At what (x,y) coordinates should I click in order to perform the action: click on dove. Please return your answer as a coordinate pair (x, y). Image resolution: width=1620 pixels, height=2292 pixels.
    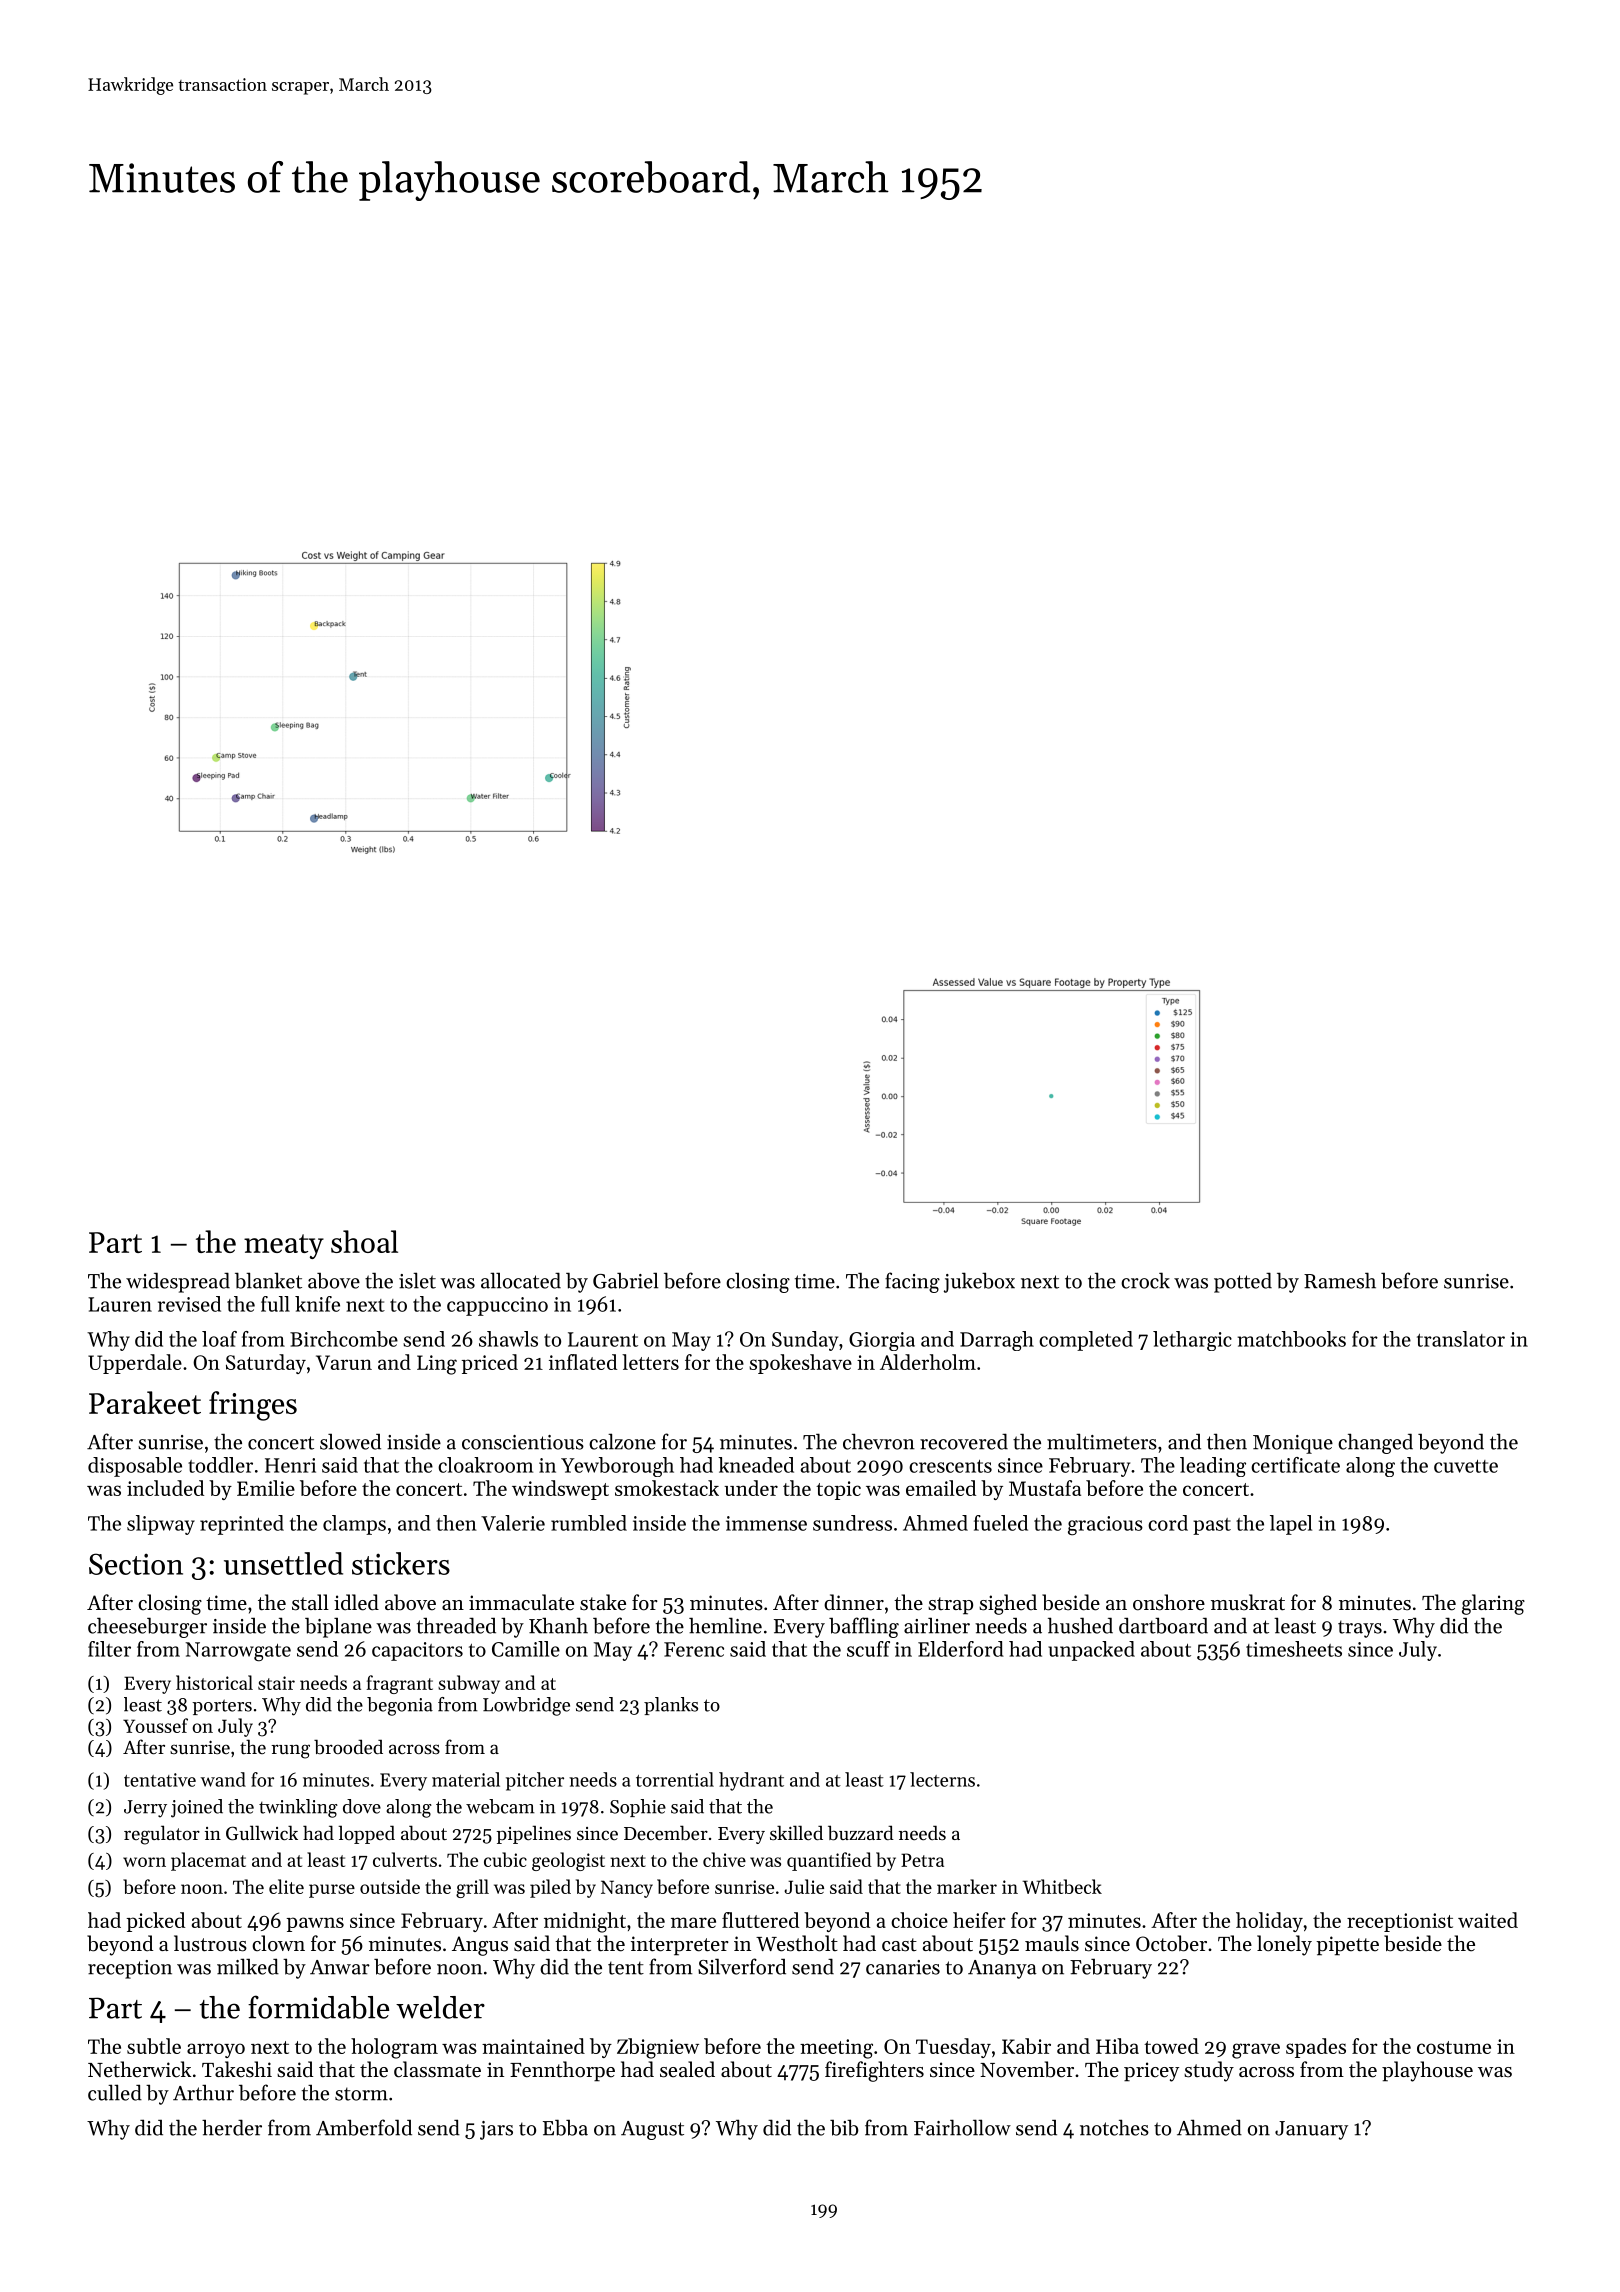
    Looking at the image, I should click on (362, 1806).
